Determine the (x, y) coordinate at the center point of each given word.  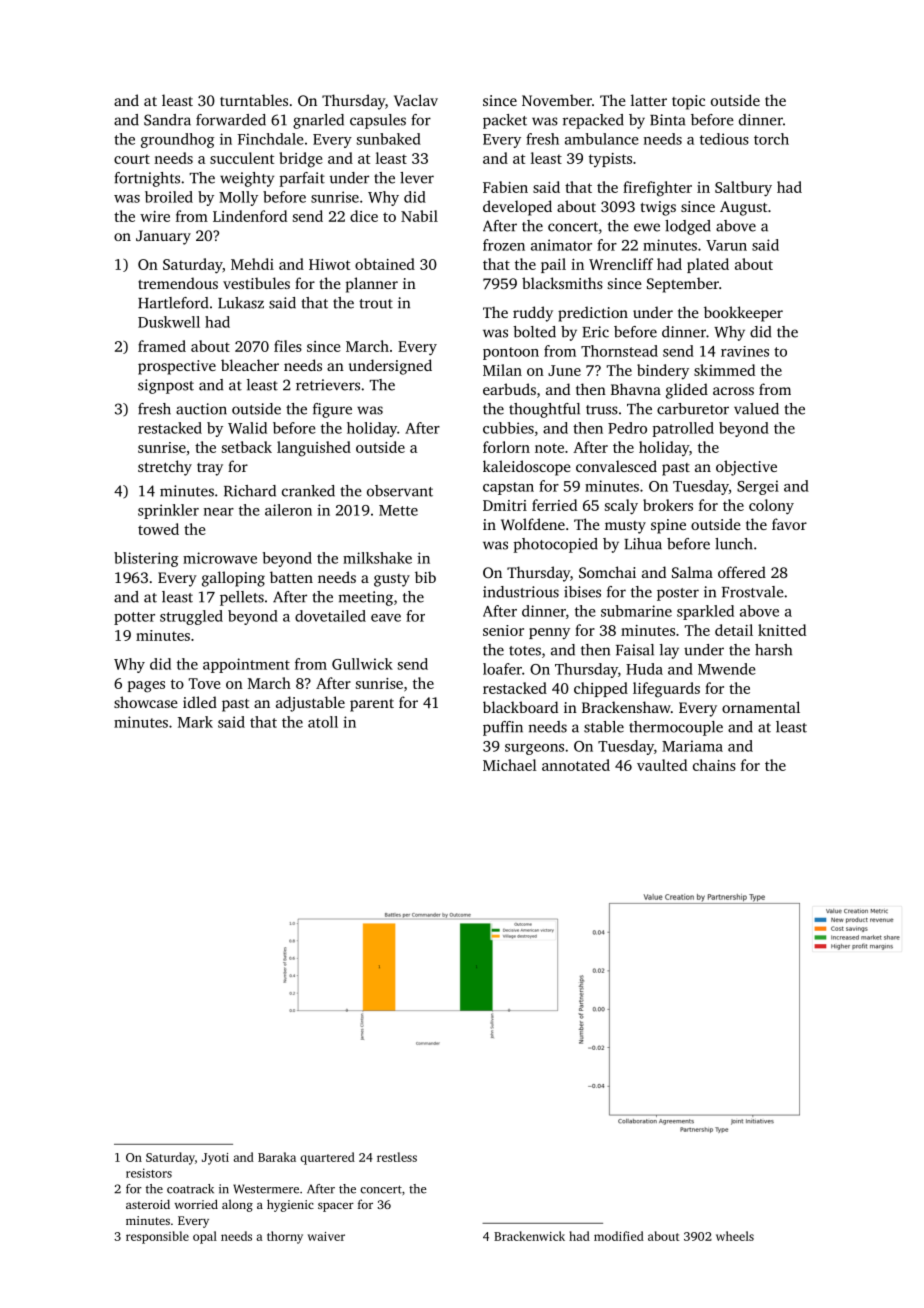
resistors (149, 1173)
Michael (510, 765)
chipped (601, 689)
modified (619, 1236)
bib (425, 577)
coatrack (190, 1189)
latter (649, 100)
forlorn (506, 447)
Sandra (167, 120)
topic (688, 102)
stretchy (165, 468)
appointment (246, 665)
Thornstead (619, 351)
